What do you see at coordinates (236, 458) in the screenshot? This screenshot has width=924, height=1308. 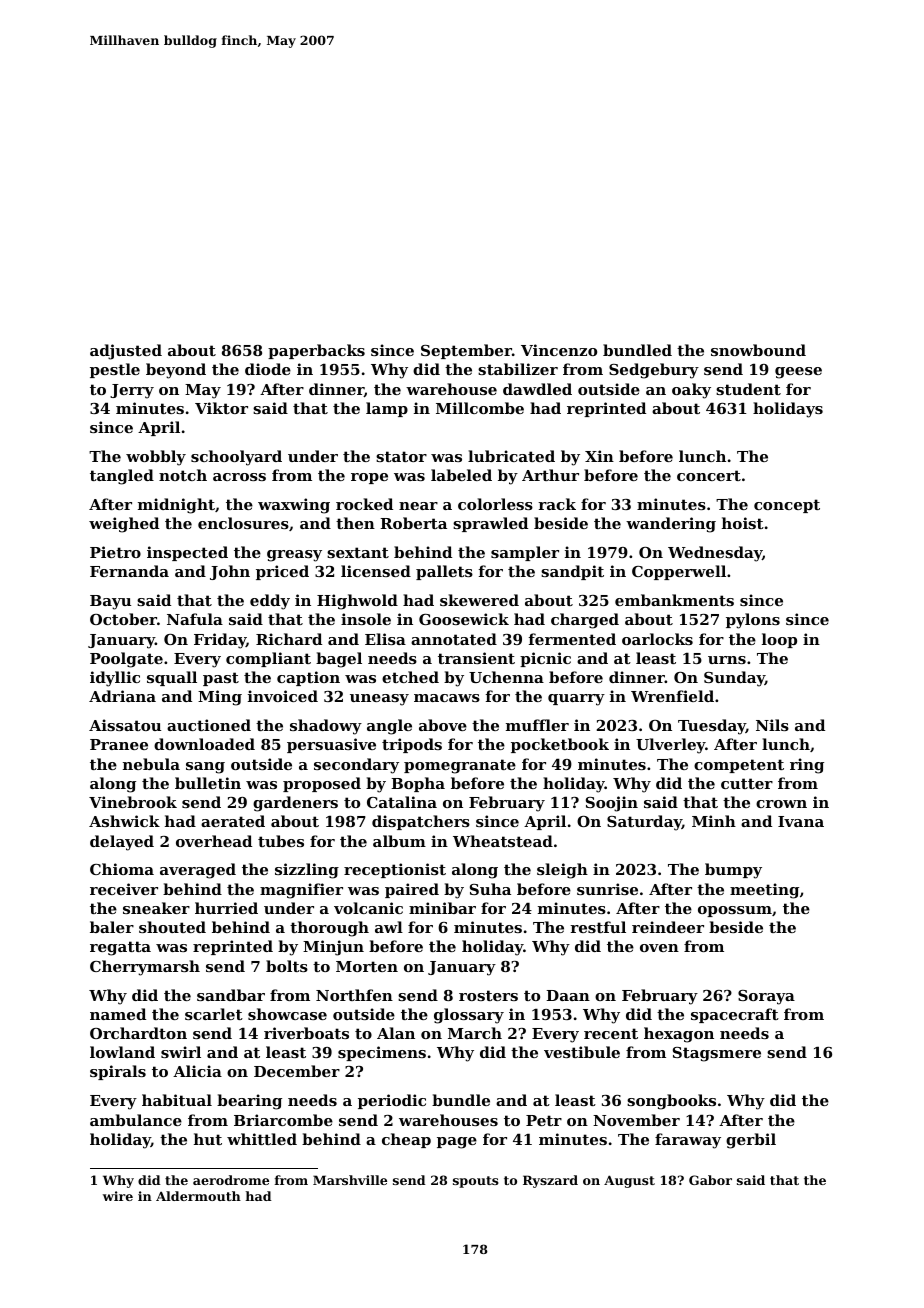 I see `schoolyard` at bounding box center [236, 458].
